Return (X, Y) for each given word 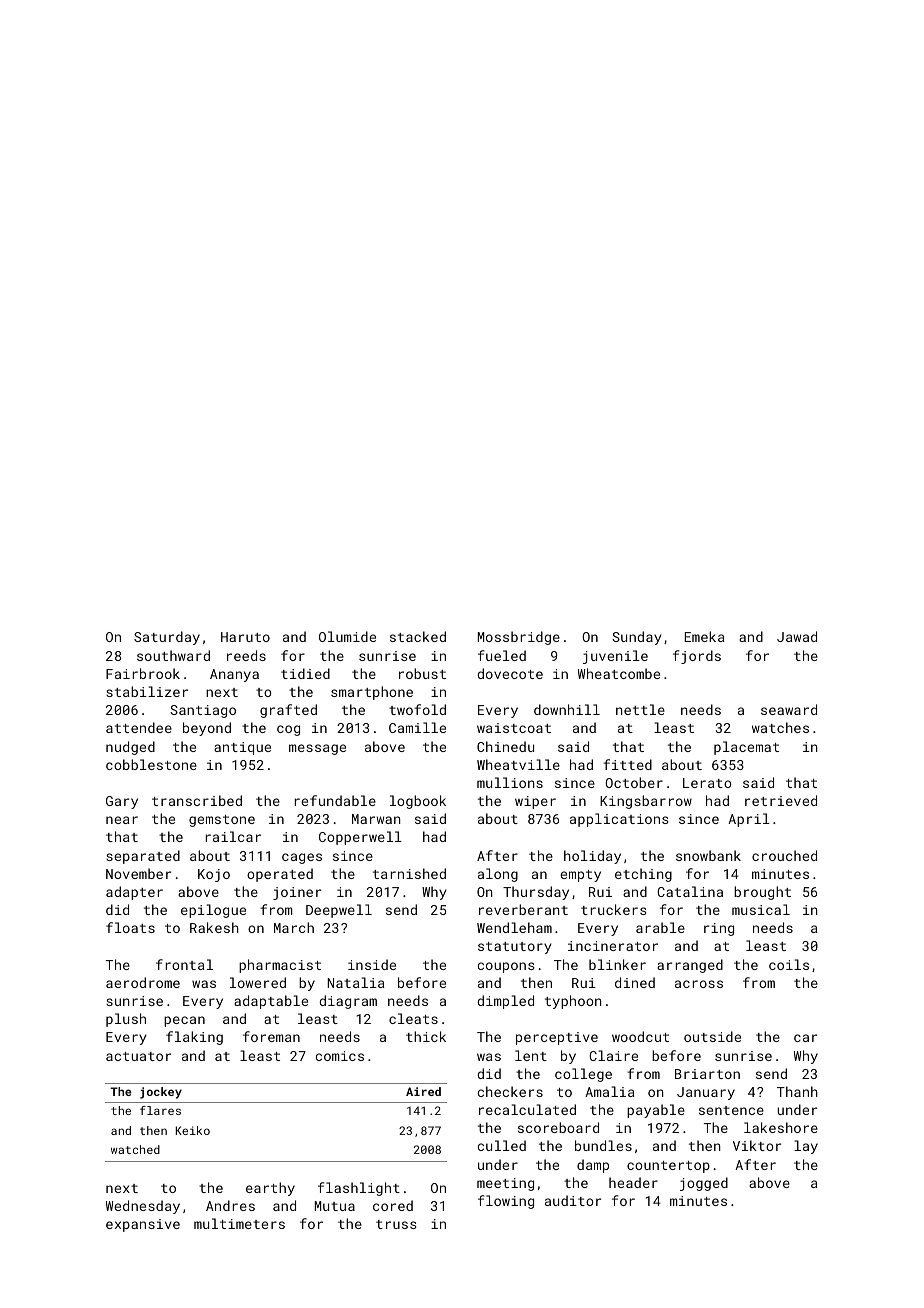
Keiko (193, 1130)
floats (130, 927)
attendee (139, 727)
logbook (418, 802)
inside (372, 964)
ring (719, 929)
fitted (627, 764)
